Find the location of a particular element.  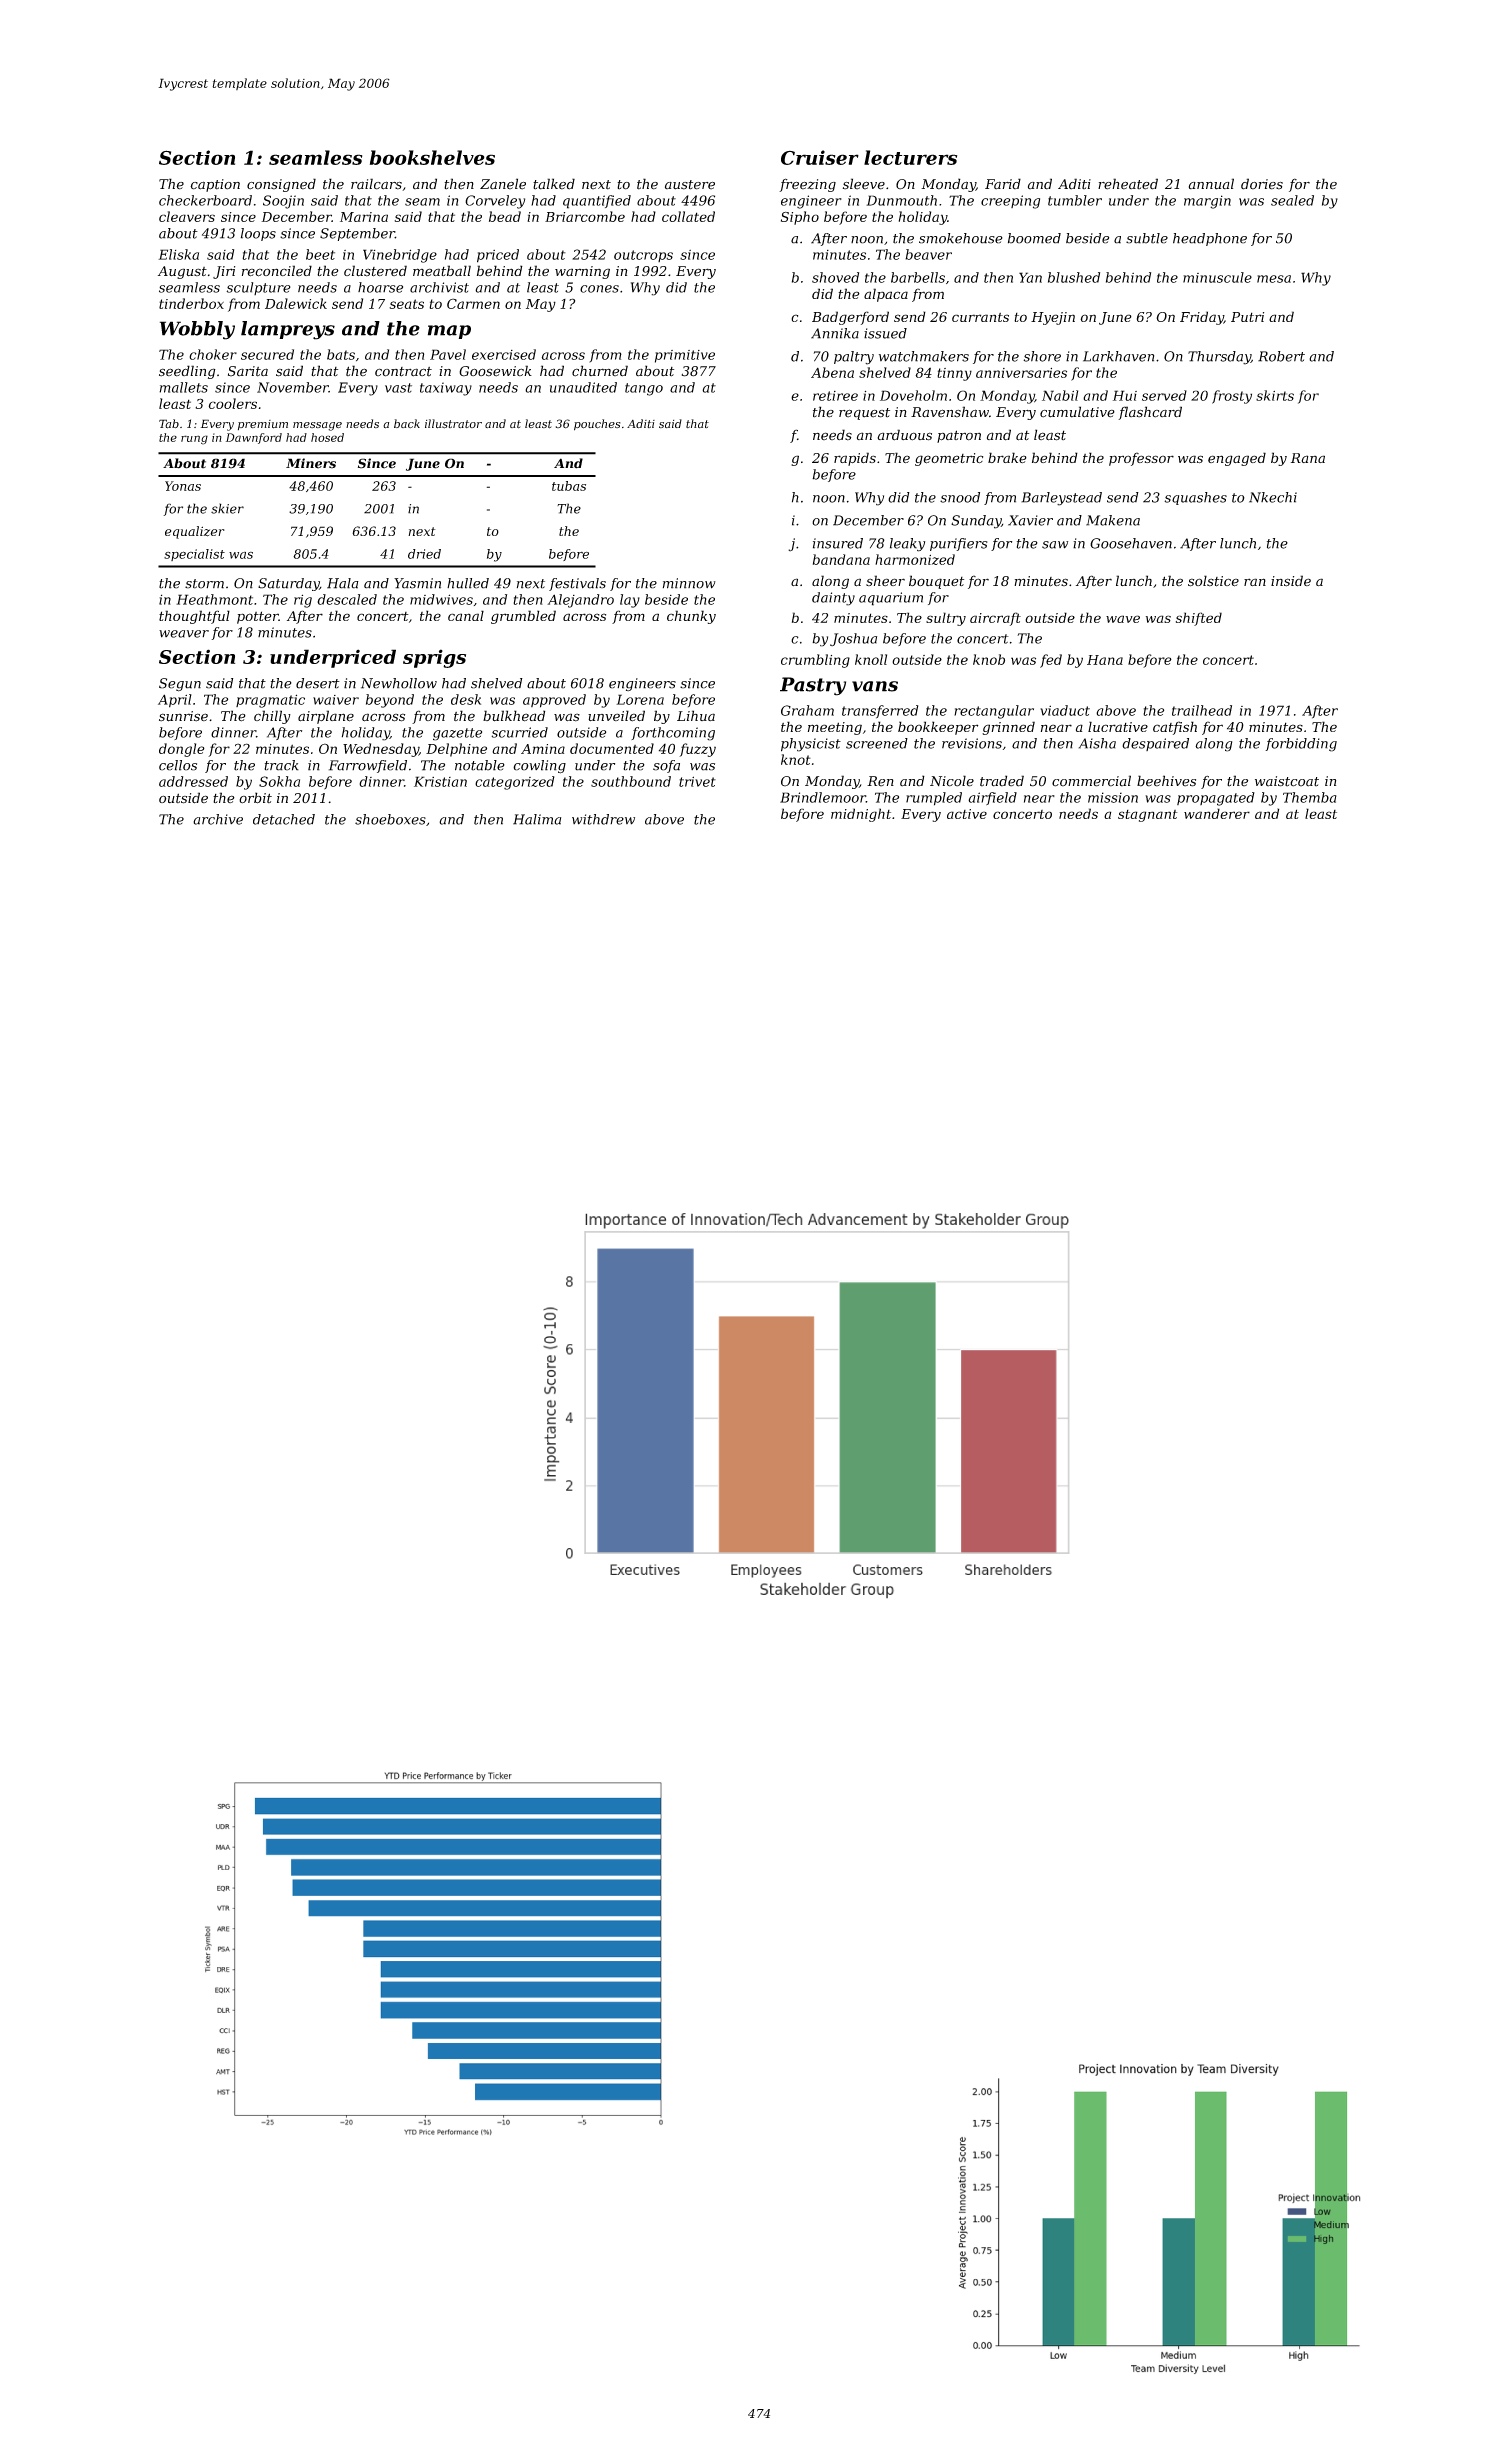

equalizer is located at coordinates (195, 532).
